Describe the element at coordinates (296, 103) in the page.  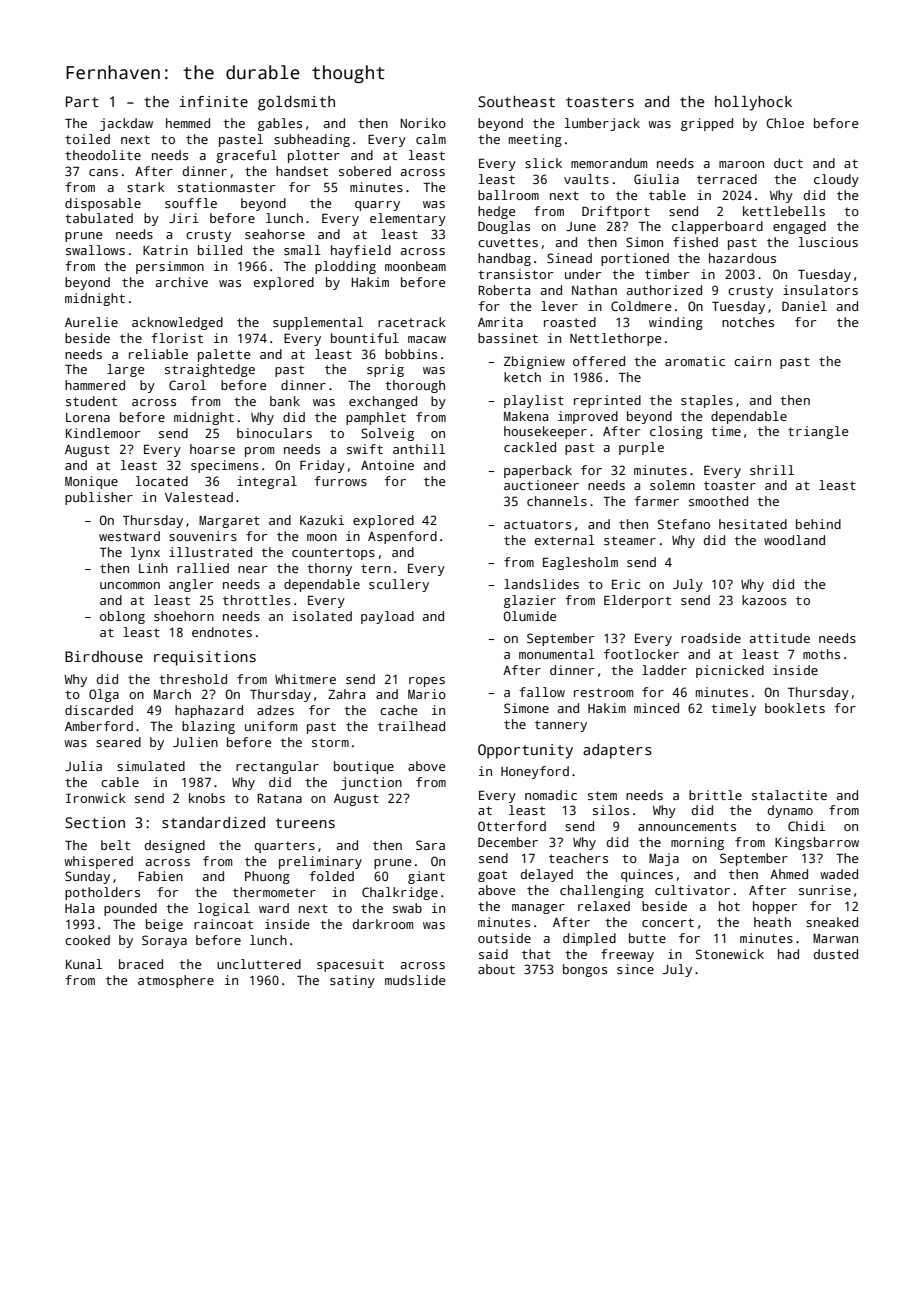
I see `goldsmith` at that location.
